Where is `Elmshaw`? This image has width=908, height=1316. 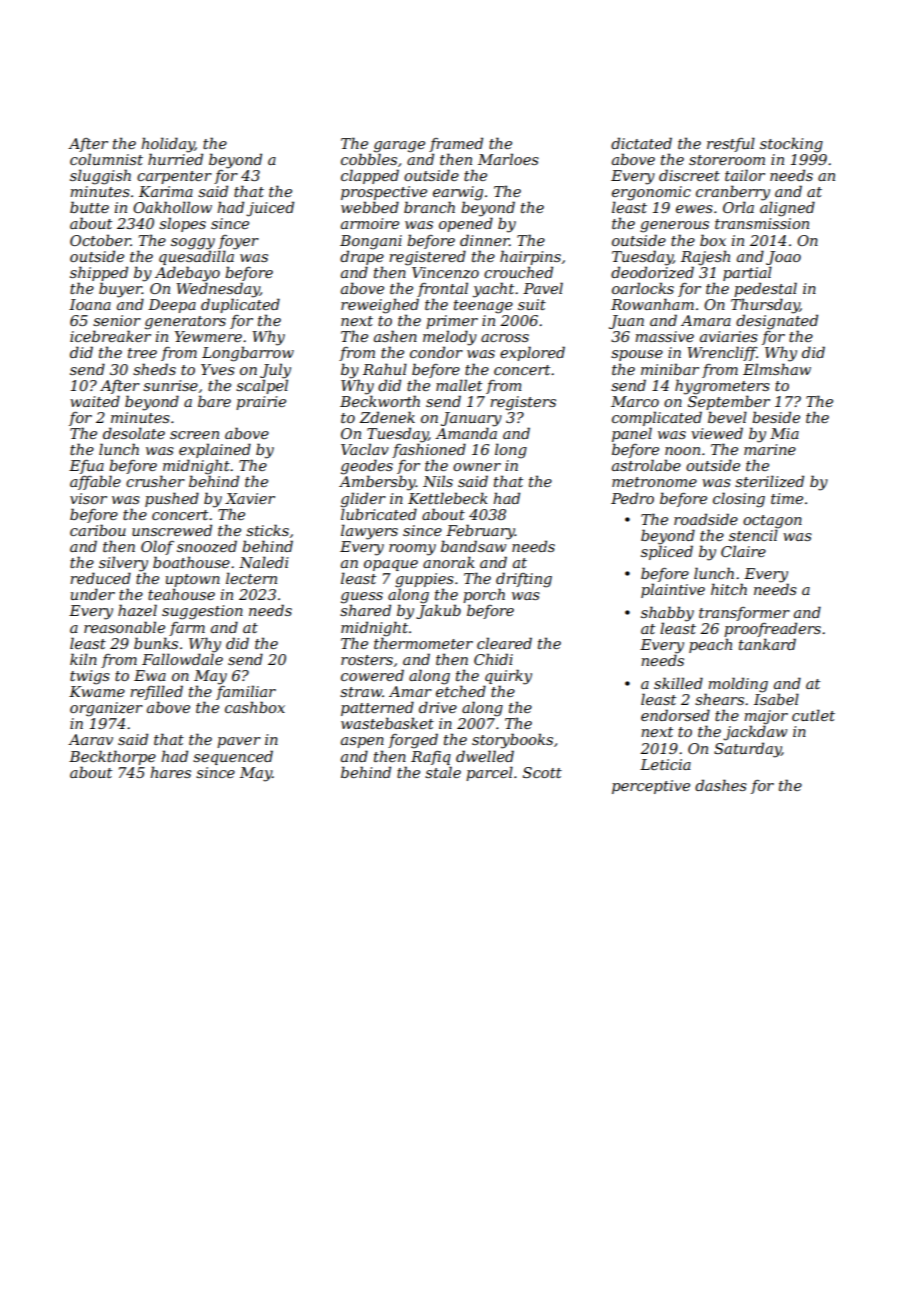 Elmshaw is located at coordinates (777, 369).
